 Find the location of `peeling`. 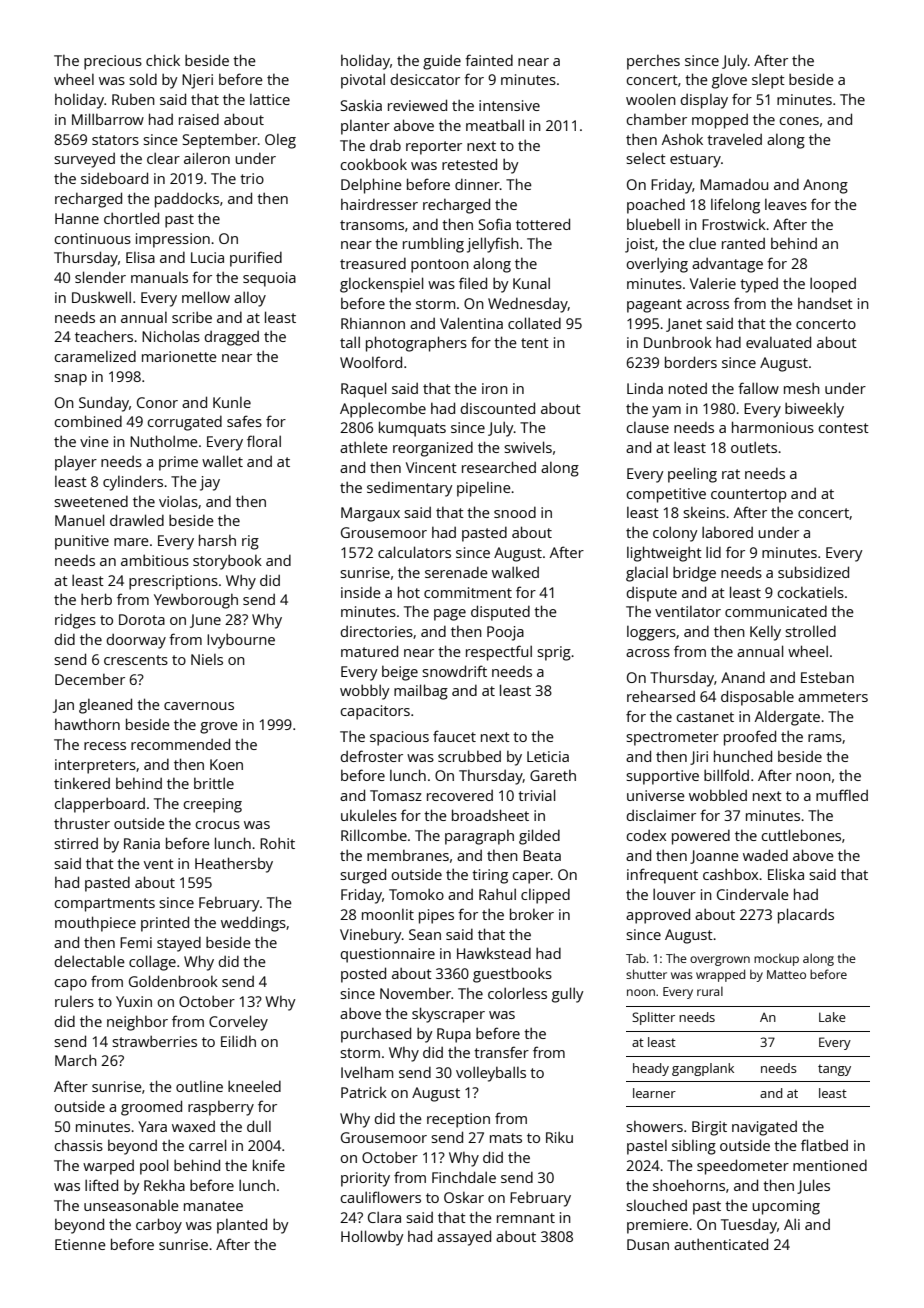

peeling is located at coordinates (692, 475).
